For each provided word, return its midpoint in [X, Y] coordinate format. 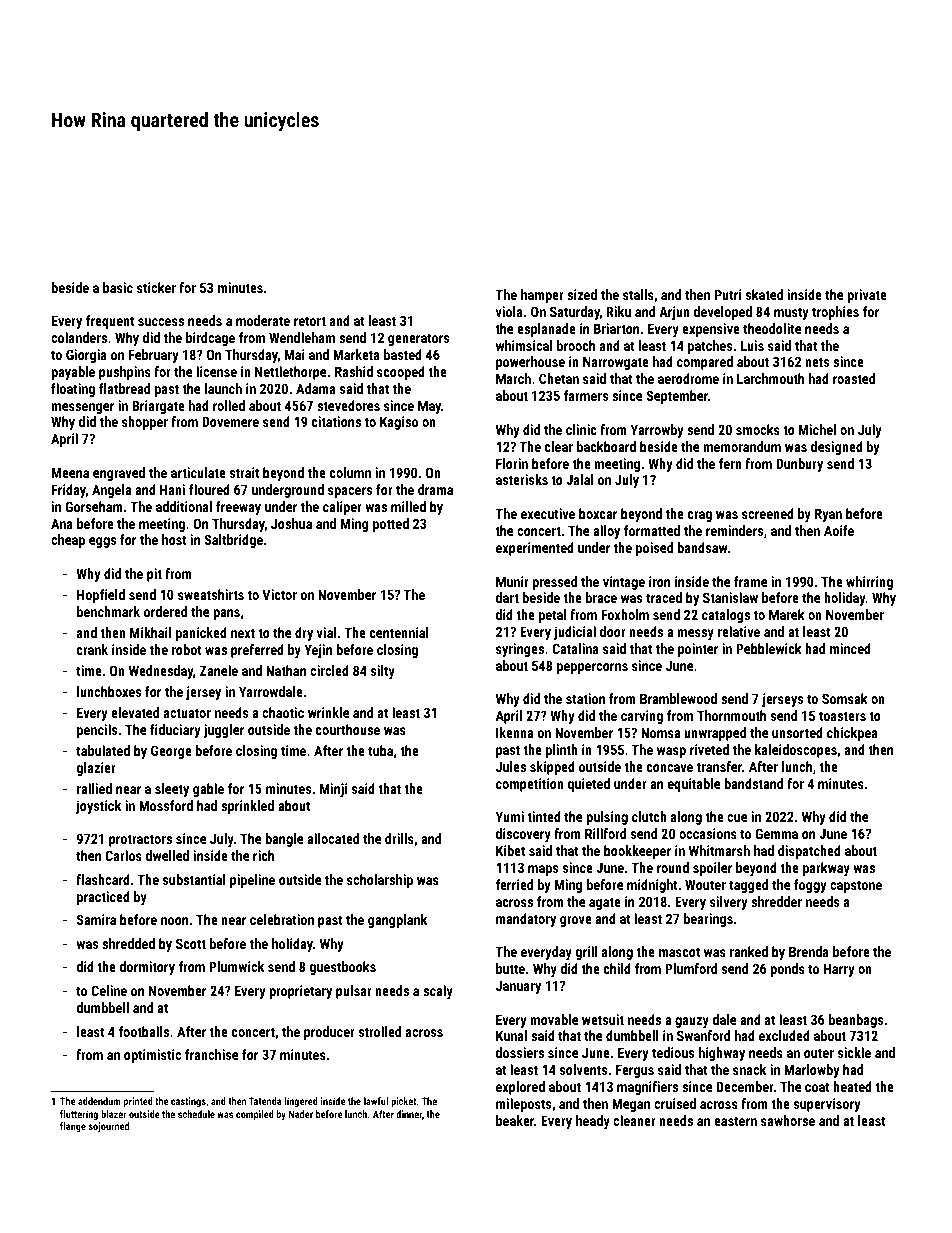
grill [586, 953]
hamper [542, 296]
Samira [96, 919]
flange [73, 1127]
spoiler [712, 869]
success [161, 322]
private [867, 296]
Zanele [219, 670]
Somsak [845, 698]
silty [383, 672]
